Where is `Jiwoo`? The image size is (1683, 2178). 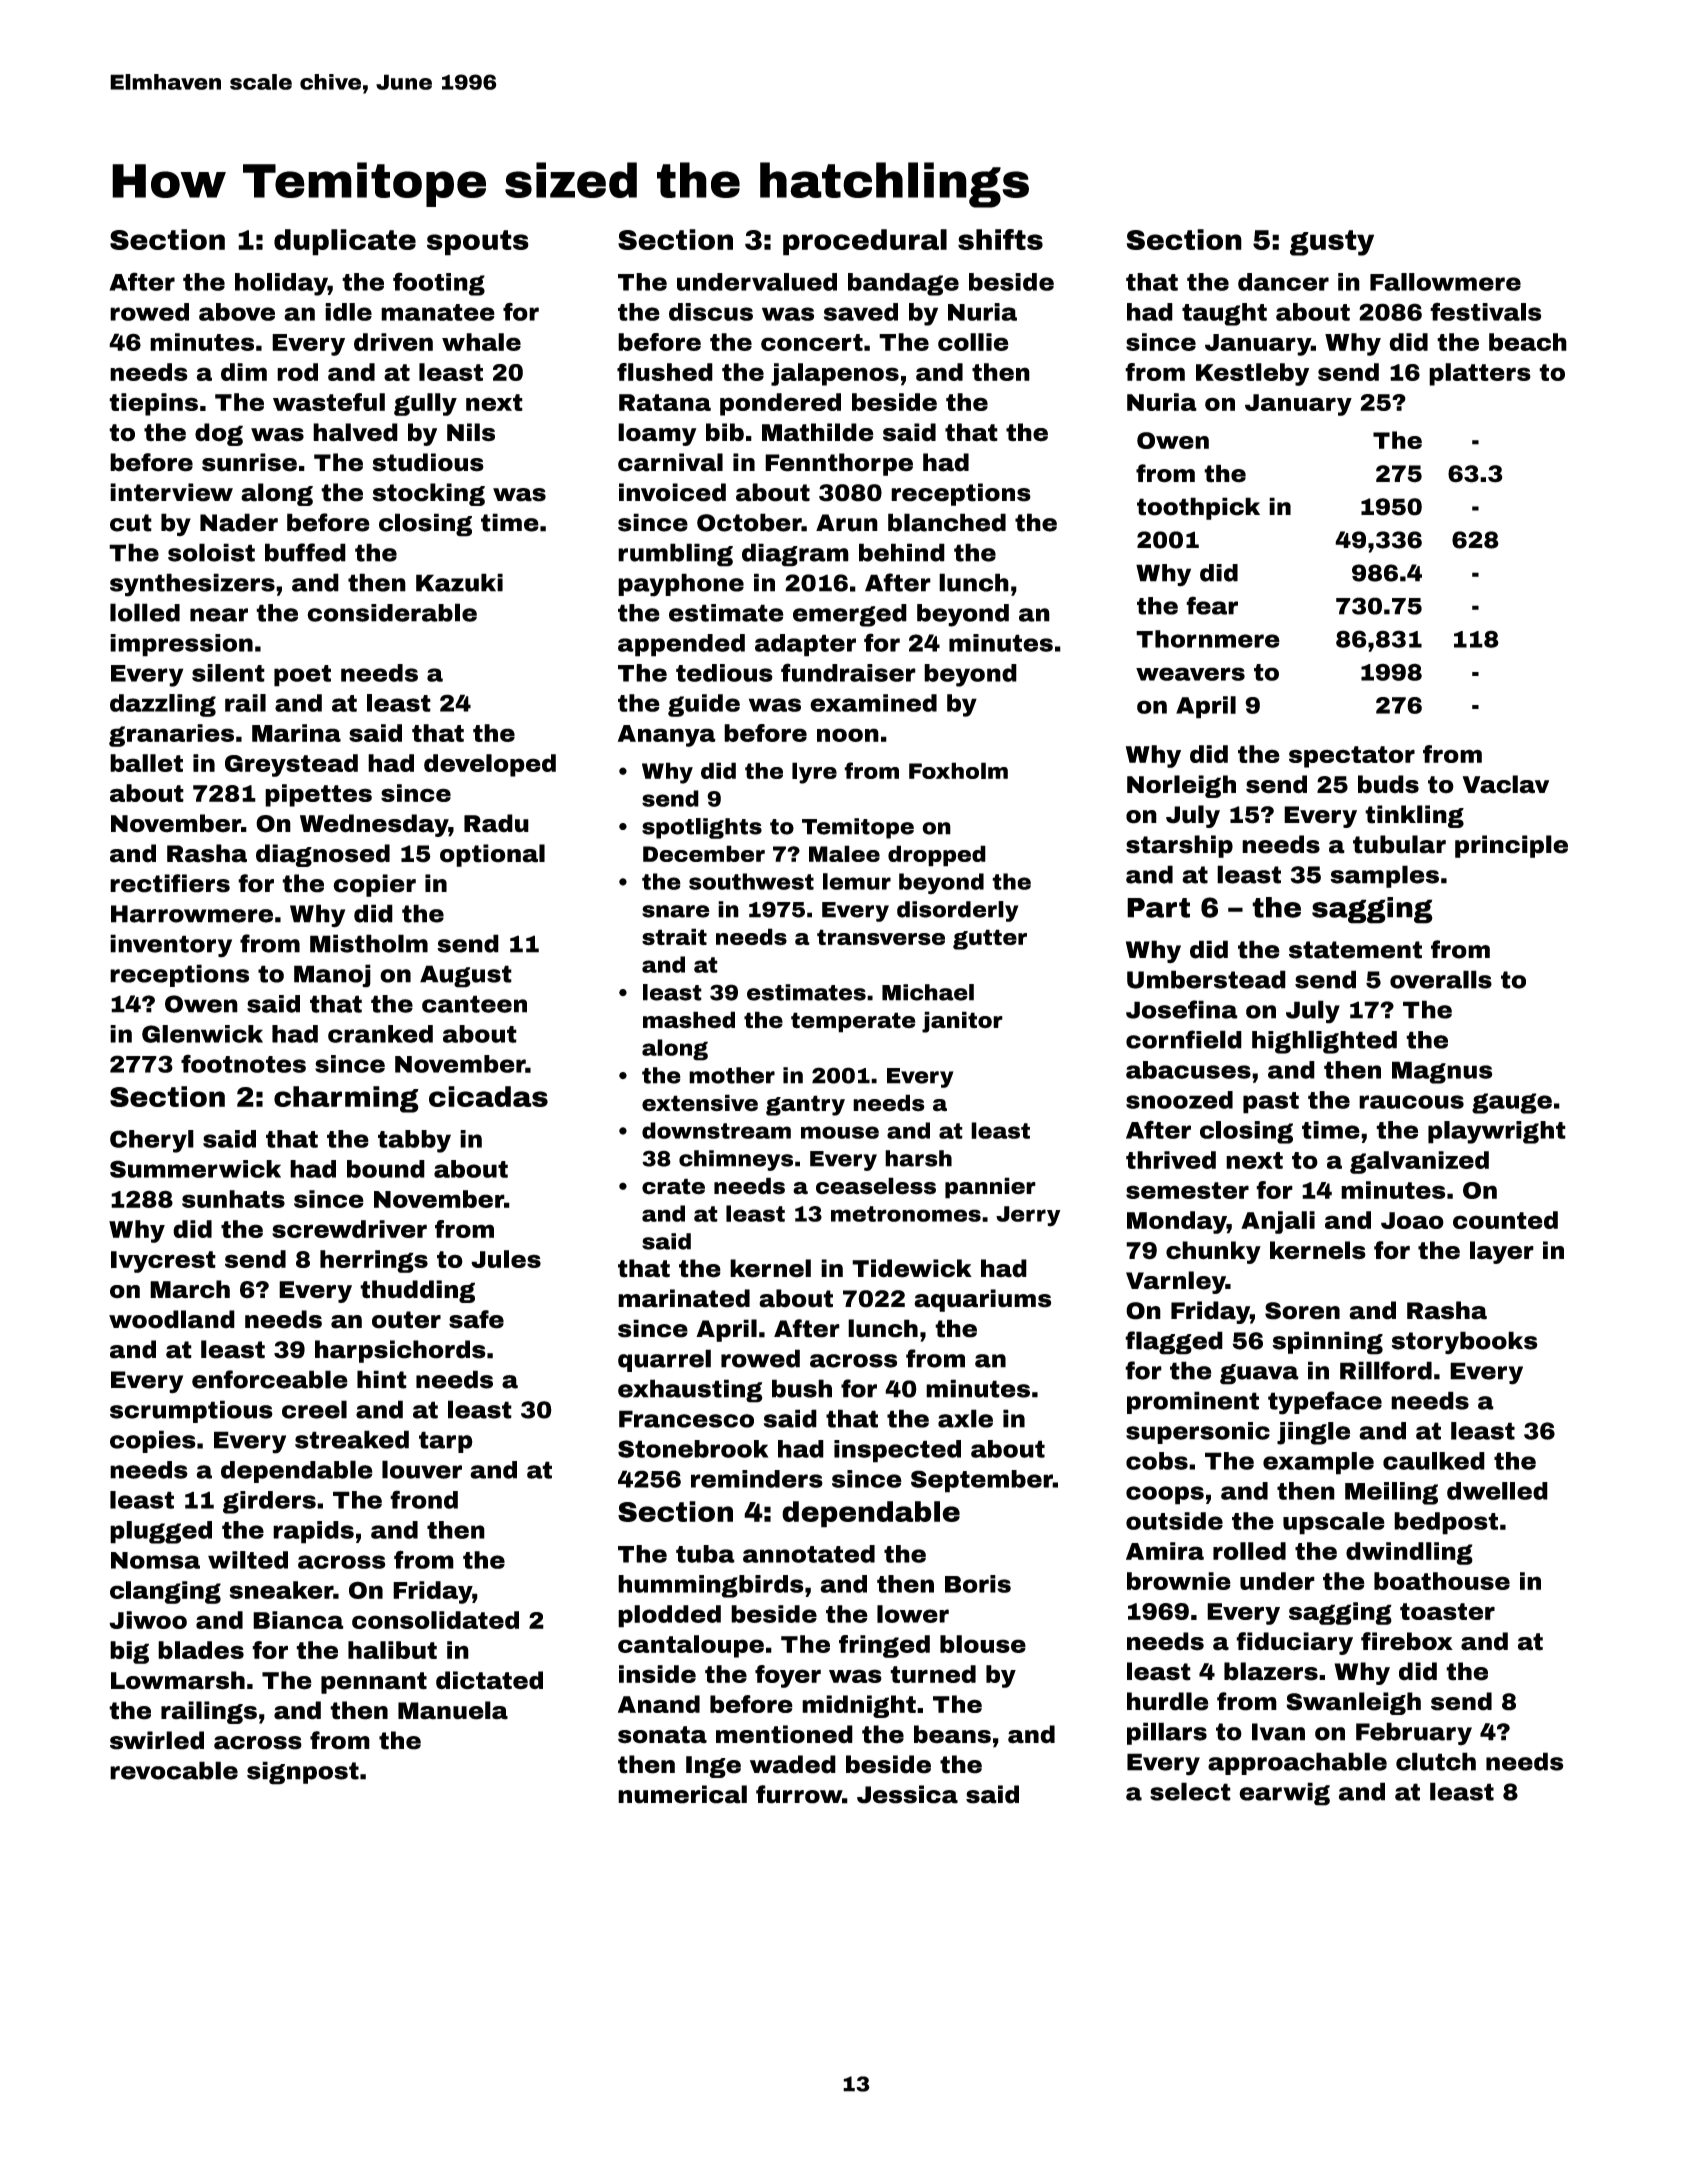
Jiwoo is located at coordinates (148, 1620).
